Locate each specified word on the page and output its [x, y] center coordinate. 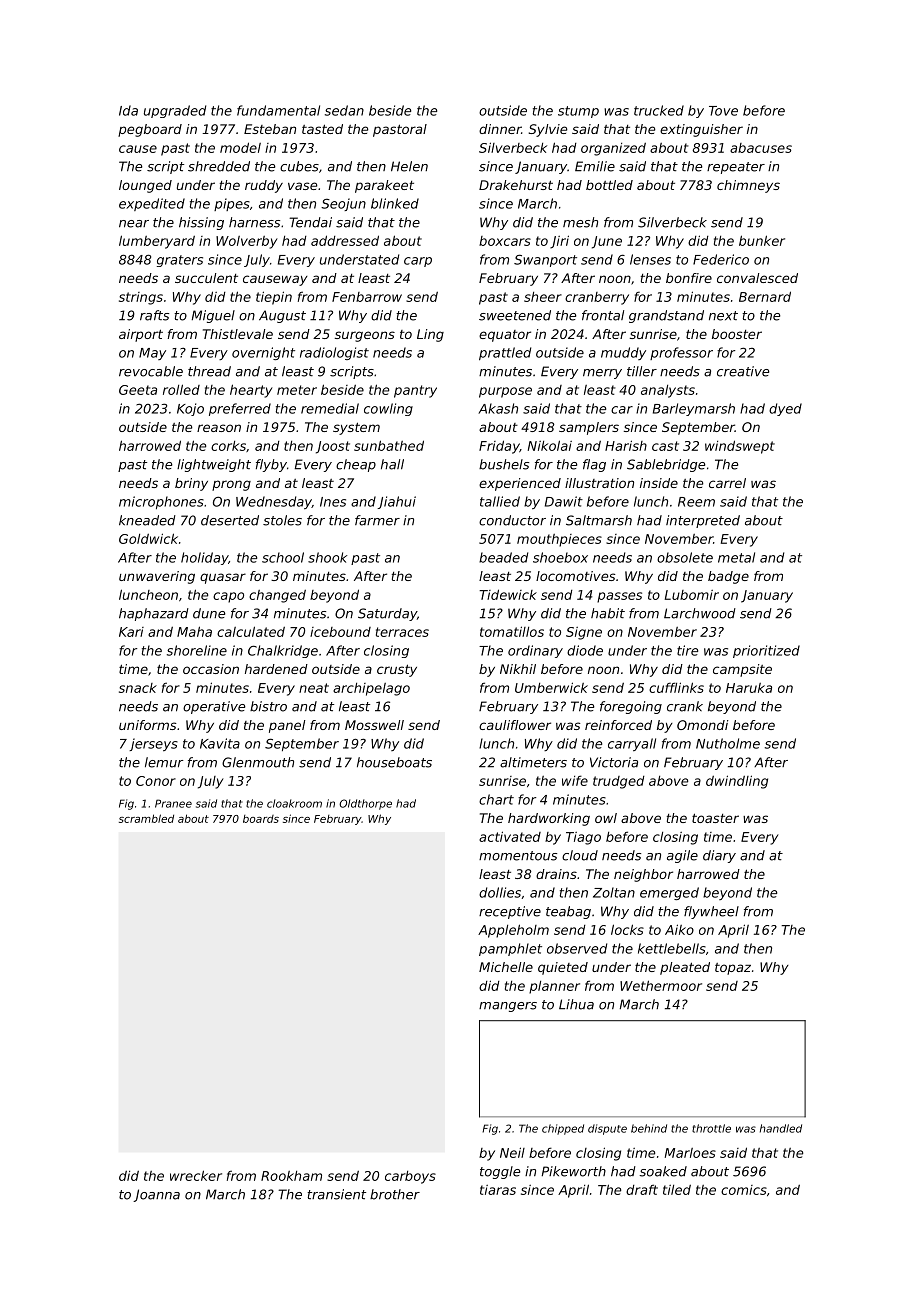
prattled [505, 353]
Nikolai [550, 445]
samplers [589, 428]
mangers [508, 1007]
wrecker [196, 1175]
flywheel [711, 912]
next [723, 316]
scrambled [146, 818]
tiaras [498, 1190]
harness [254, 222]
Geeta [138, 390]
